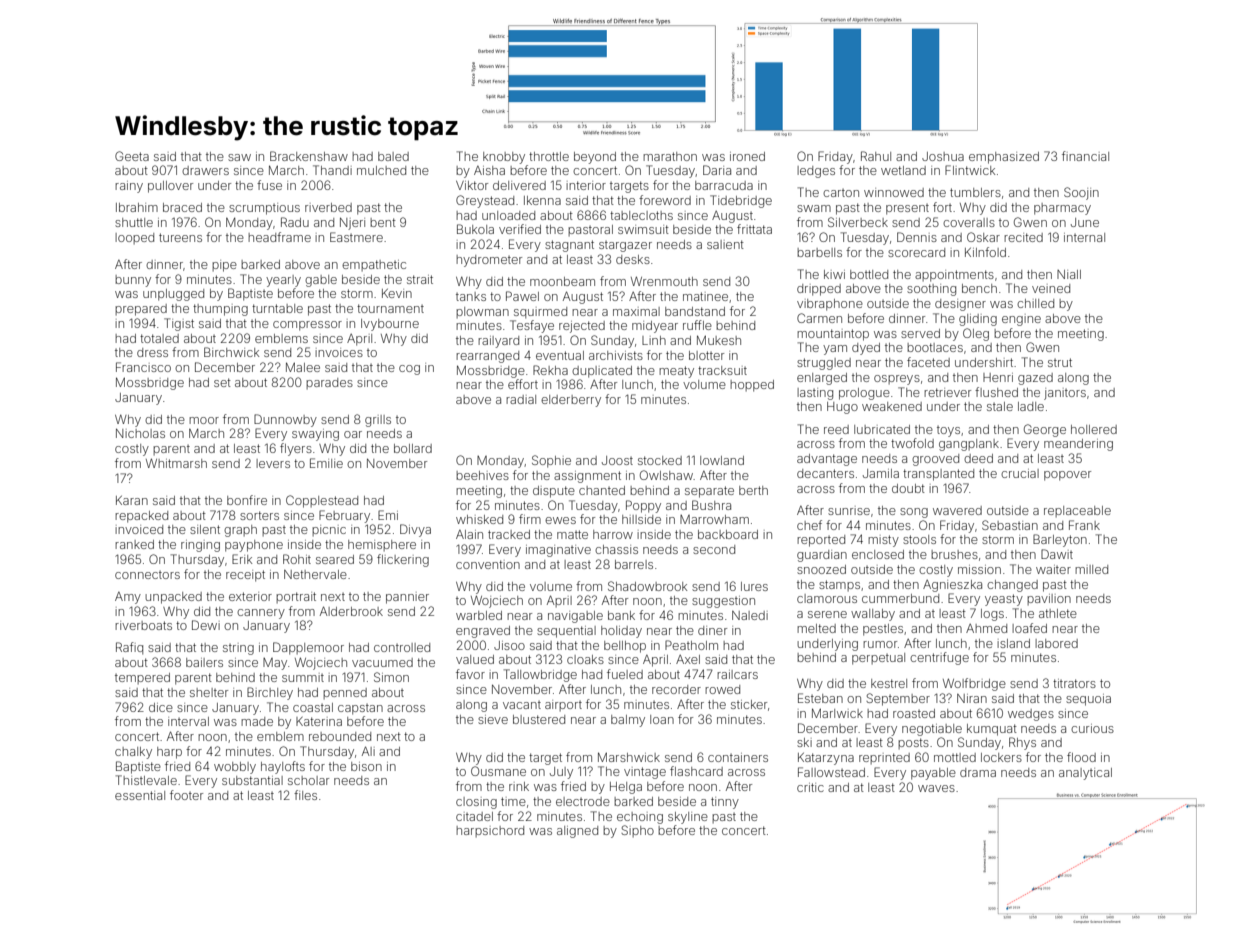  I want to click on diner, so click(712, 630).
